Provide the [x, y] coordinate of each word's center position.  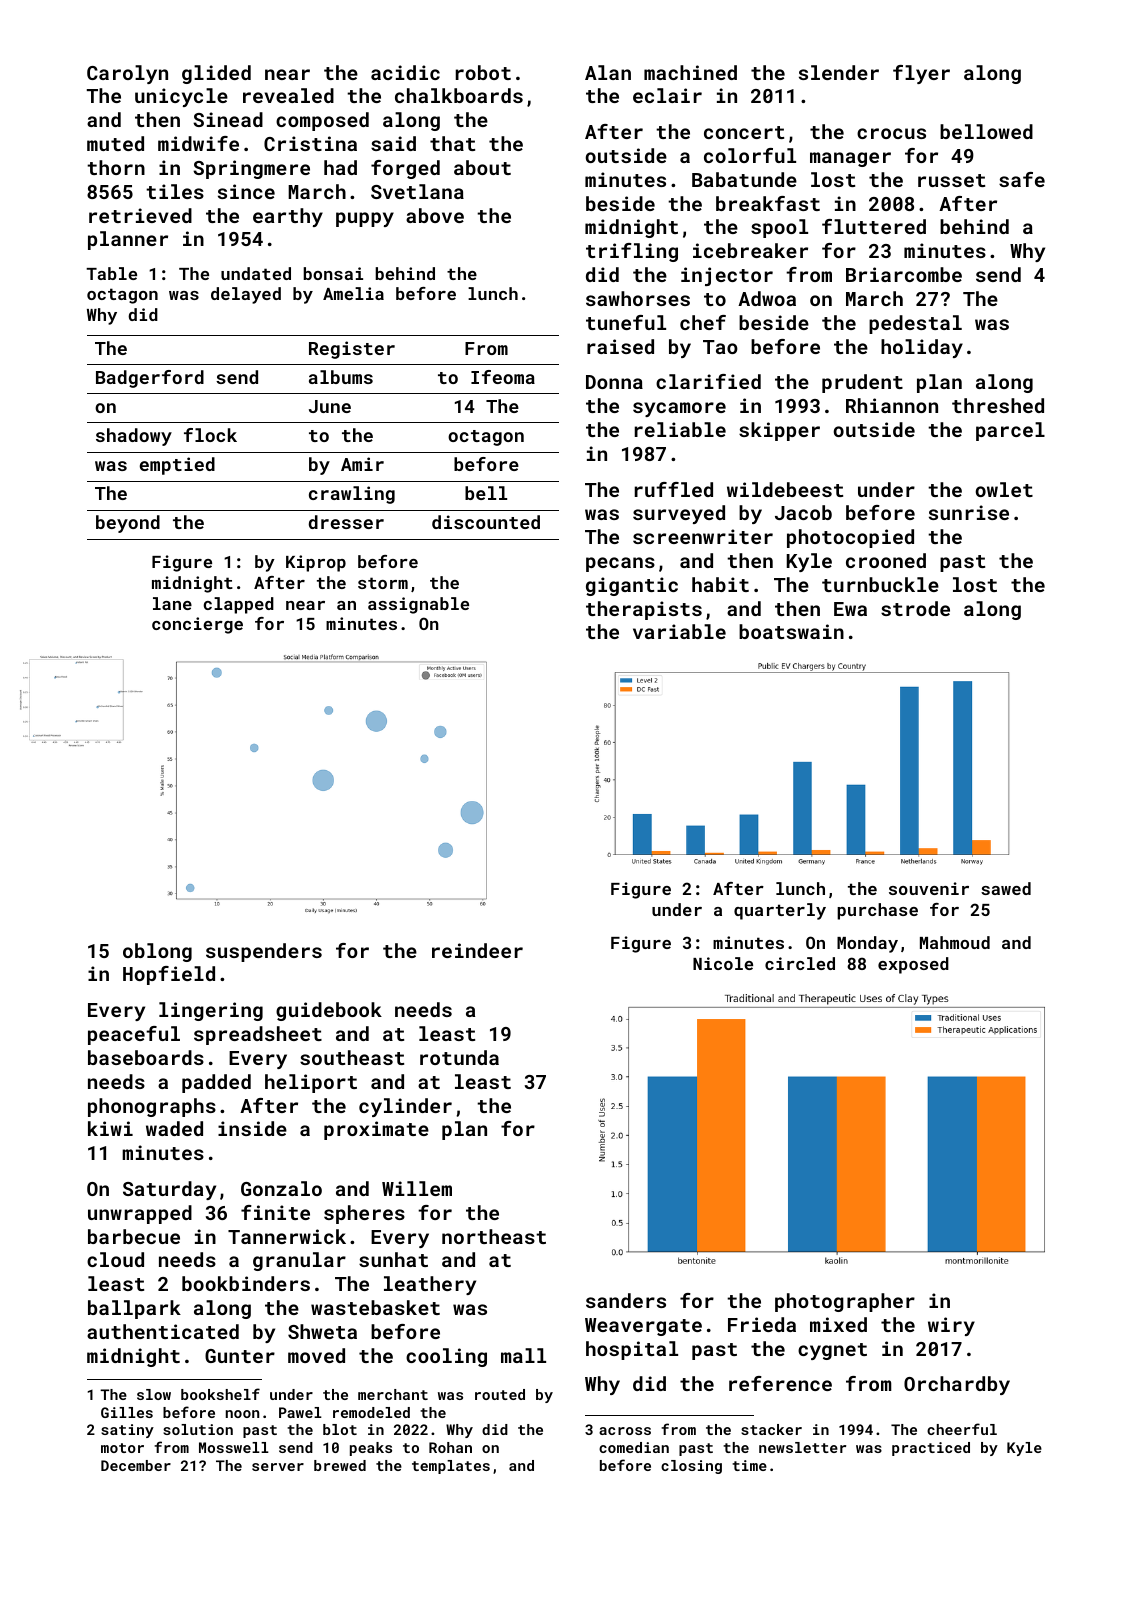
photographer [845, 1302]
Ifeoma [503, 377]
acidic [405, 72]
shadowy [134, 437]
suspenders [264, 952]
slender [839, 72]
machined [690, 72]
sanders [626, 1300]
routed [500, 1394]
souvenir [929, 888]
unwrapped [140, 1214]
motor [122, 1448]
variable [679, 631]
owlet [1004, 489]
